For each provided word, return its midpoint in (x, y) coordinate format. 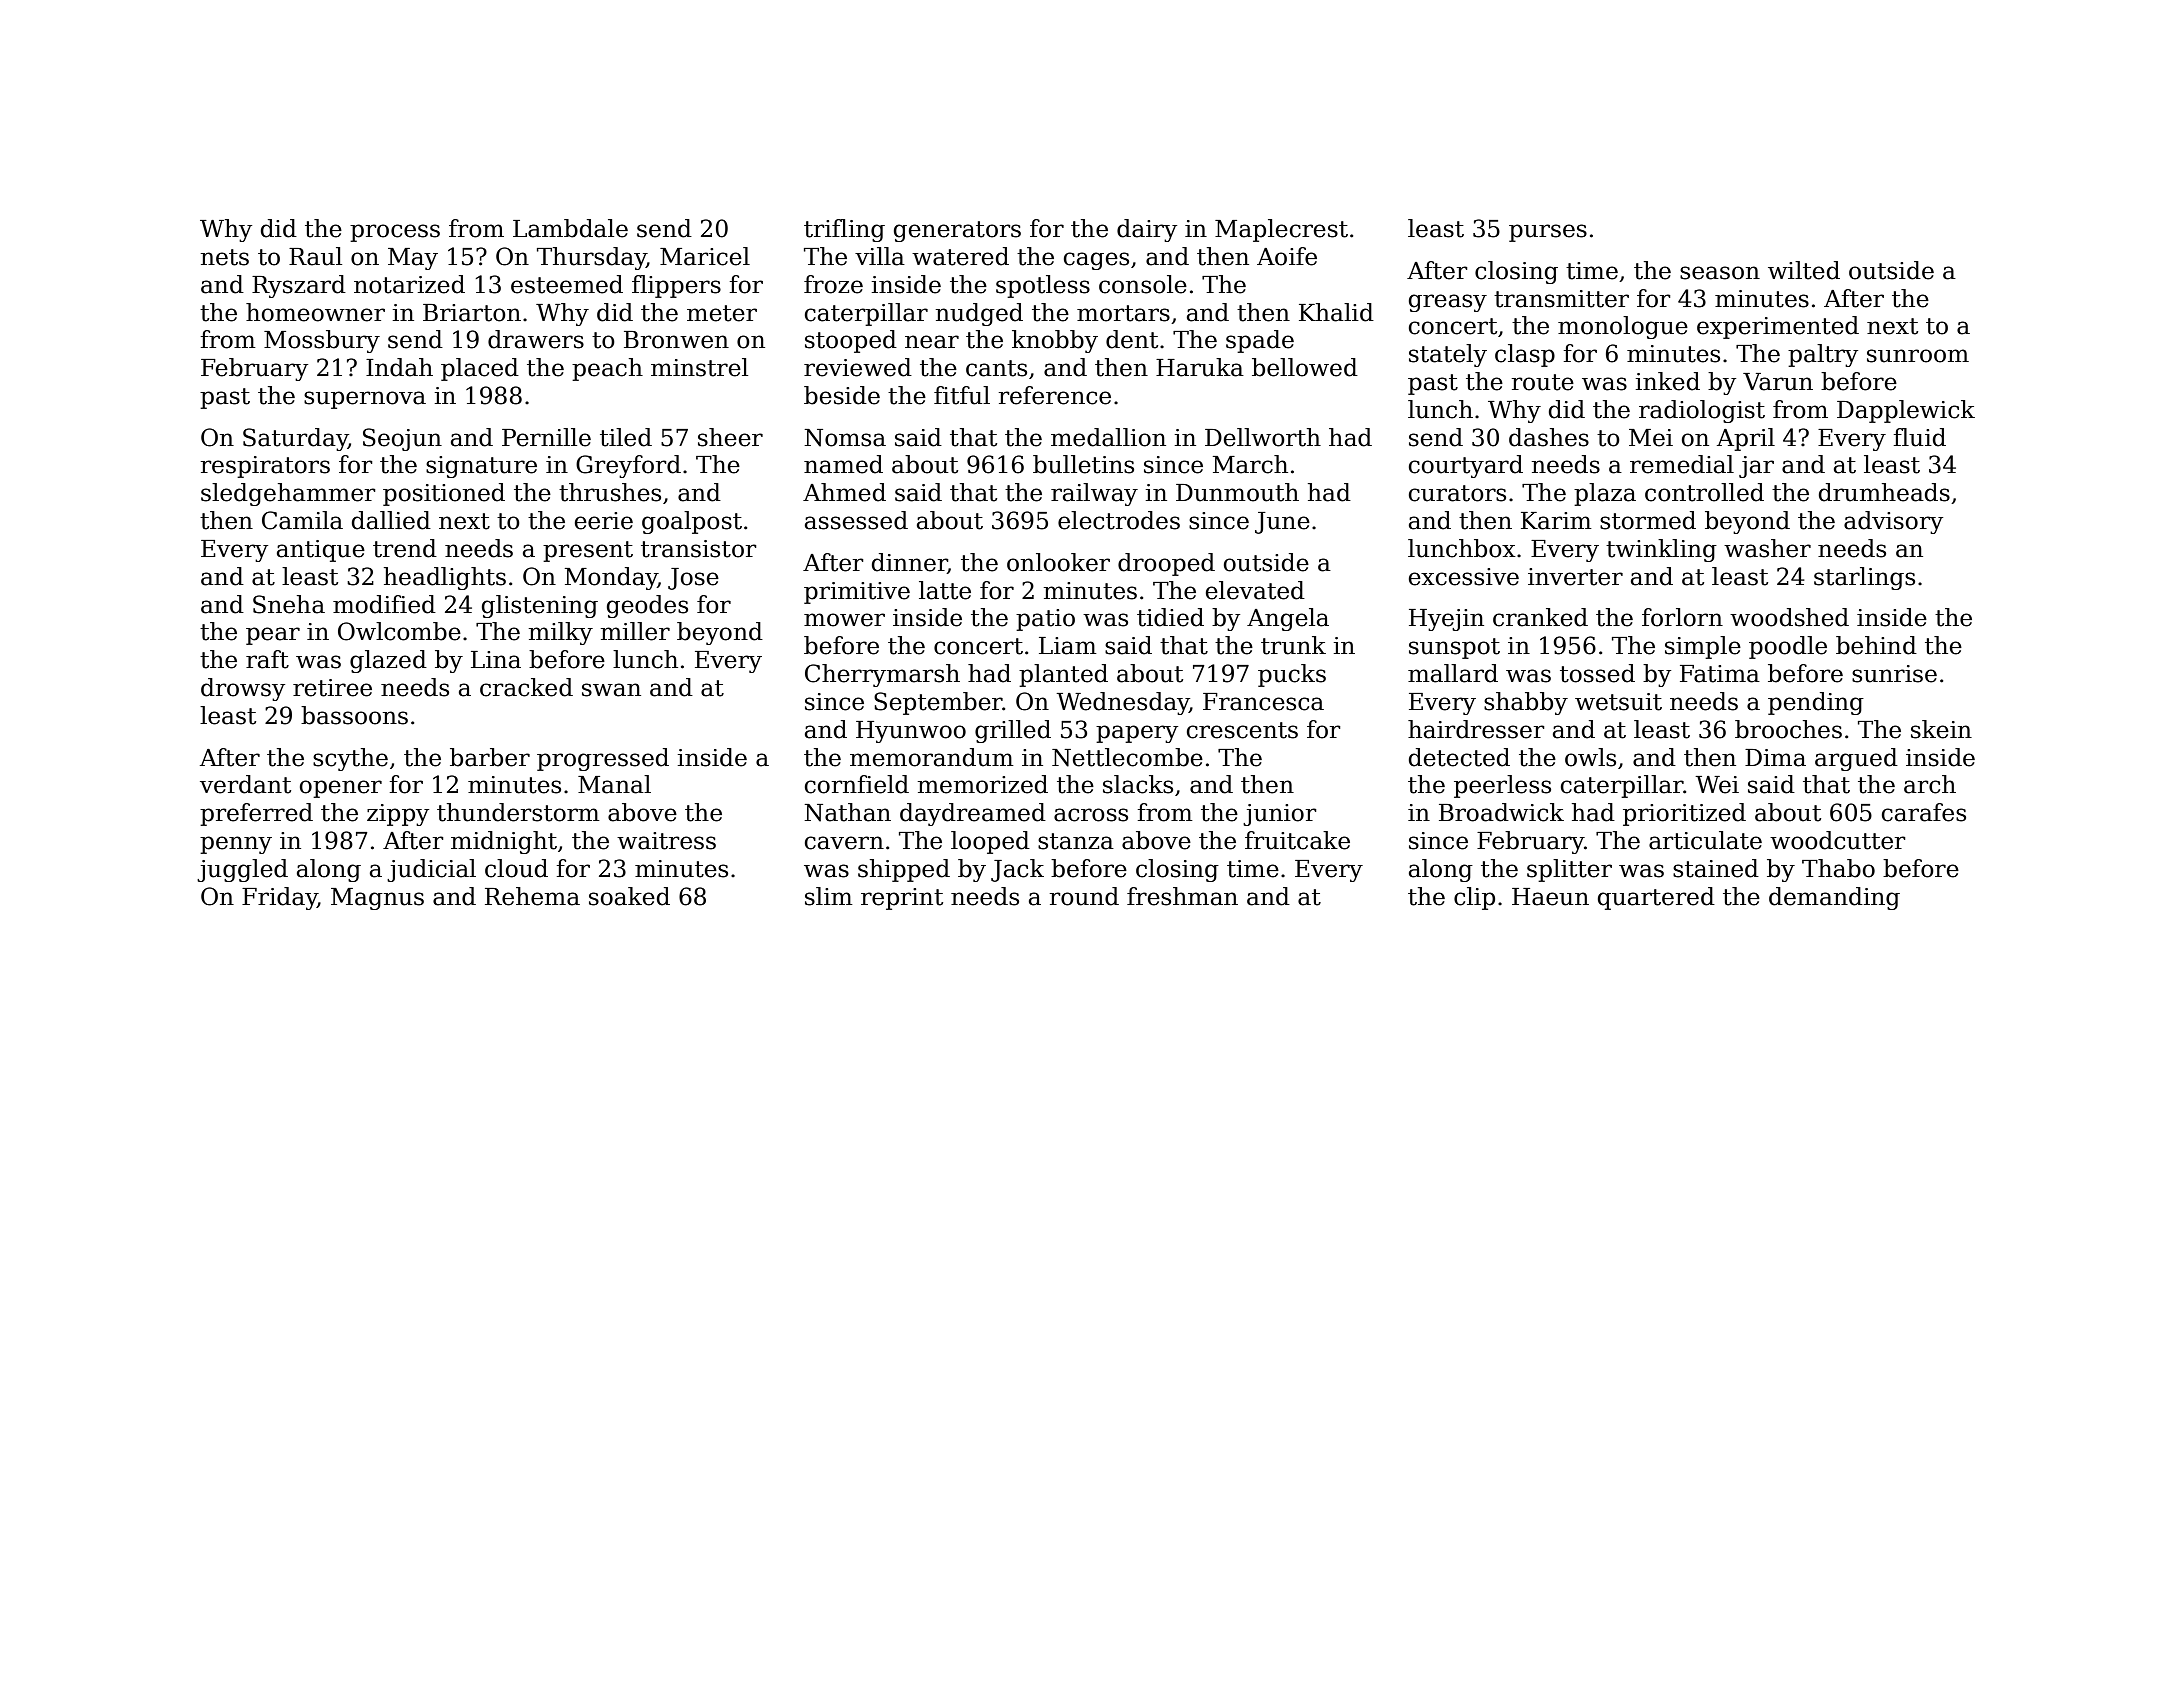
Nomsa (845, 438)
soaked (629, 896)
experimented (1778, 327)
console (1143, 284)
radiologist (1702, 411)
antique (321, 551)
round (1084, 896)
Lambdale (570, 228)
